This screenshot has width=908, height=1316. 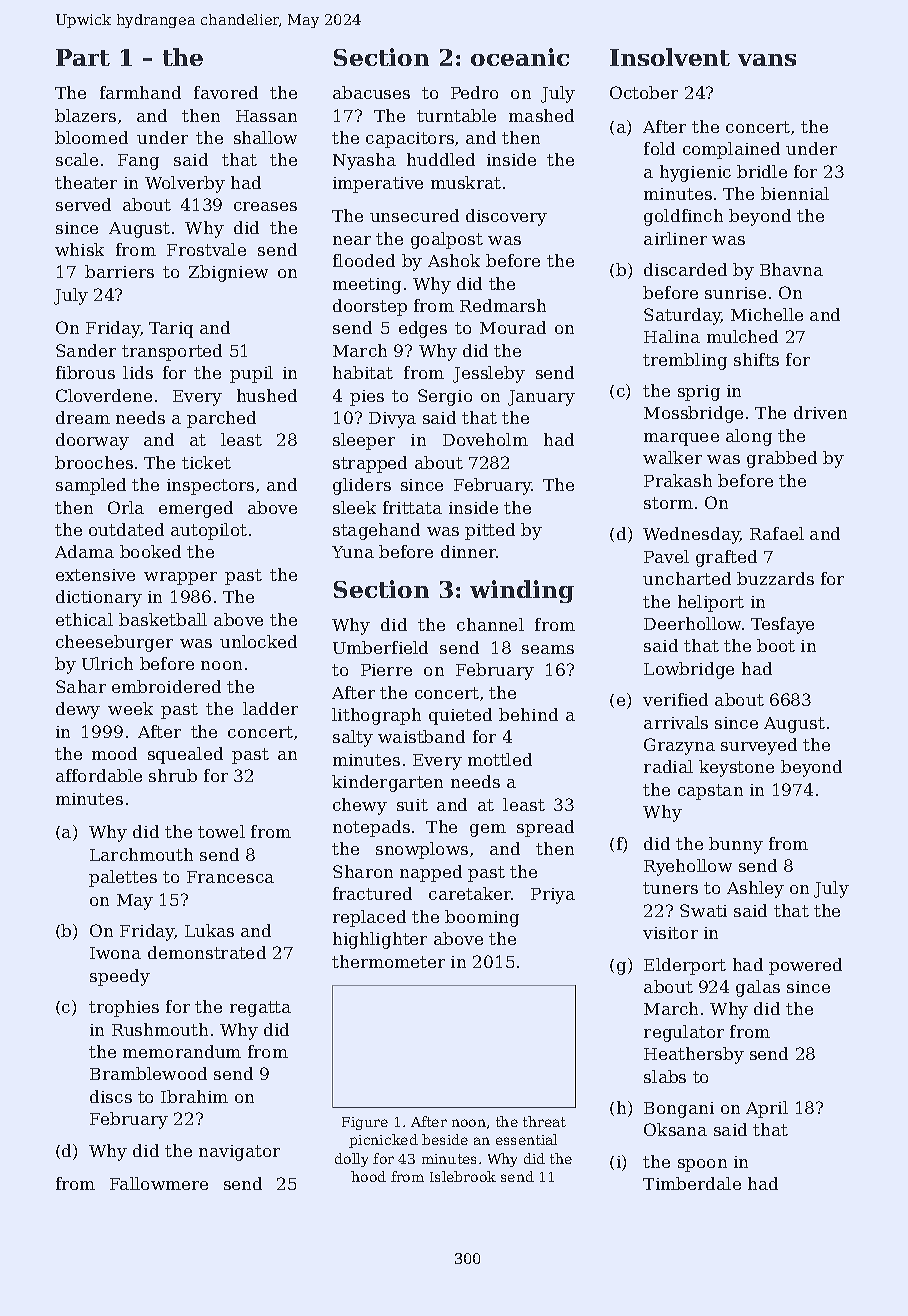 What do you see at coordinates (490, 624) in the screenshot?
I see `channel` at bounding box center [490, 624].
